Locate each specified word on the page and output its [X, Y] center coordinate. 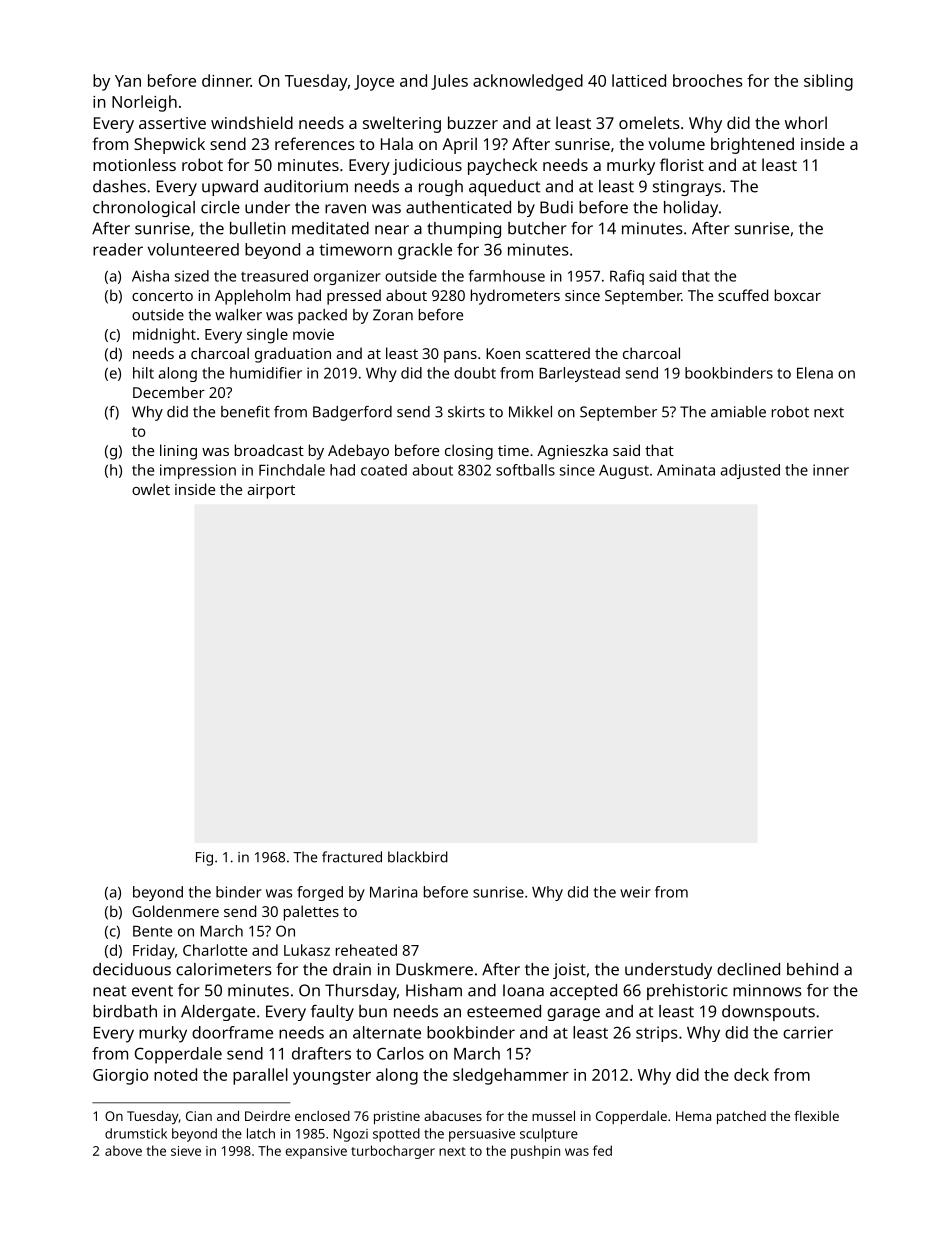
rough [441, 188]
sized [192, 276]
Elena [815, 373]
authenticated [458, 207]
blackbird [418, 857]
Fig [204, 859]
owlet [151, 489]
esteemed [504, 1011]
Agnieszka [572, 452]
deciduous [132, 969]
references [315, 143]
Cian [199, 1116]
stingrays [687, 188]
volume [676, 143]
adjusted [750, 471]
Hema [693, 1116]
